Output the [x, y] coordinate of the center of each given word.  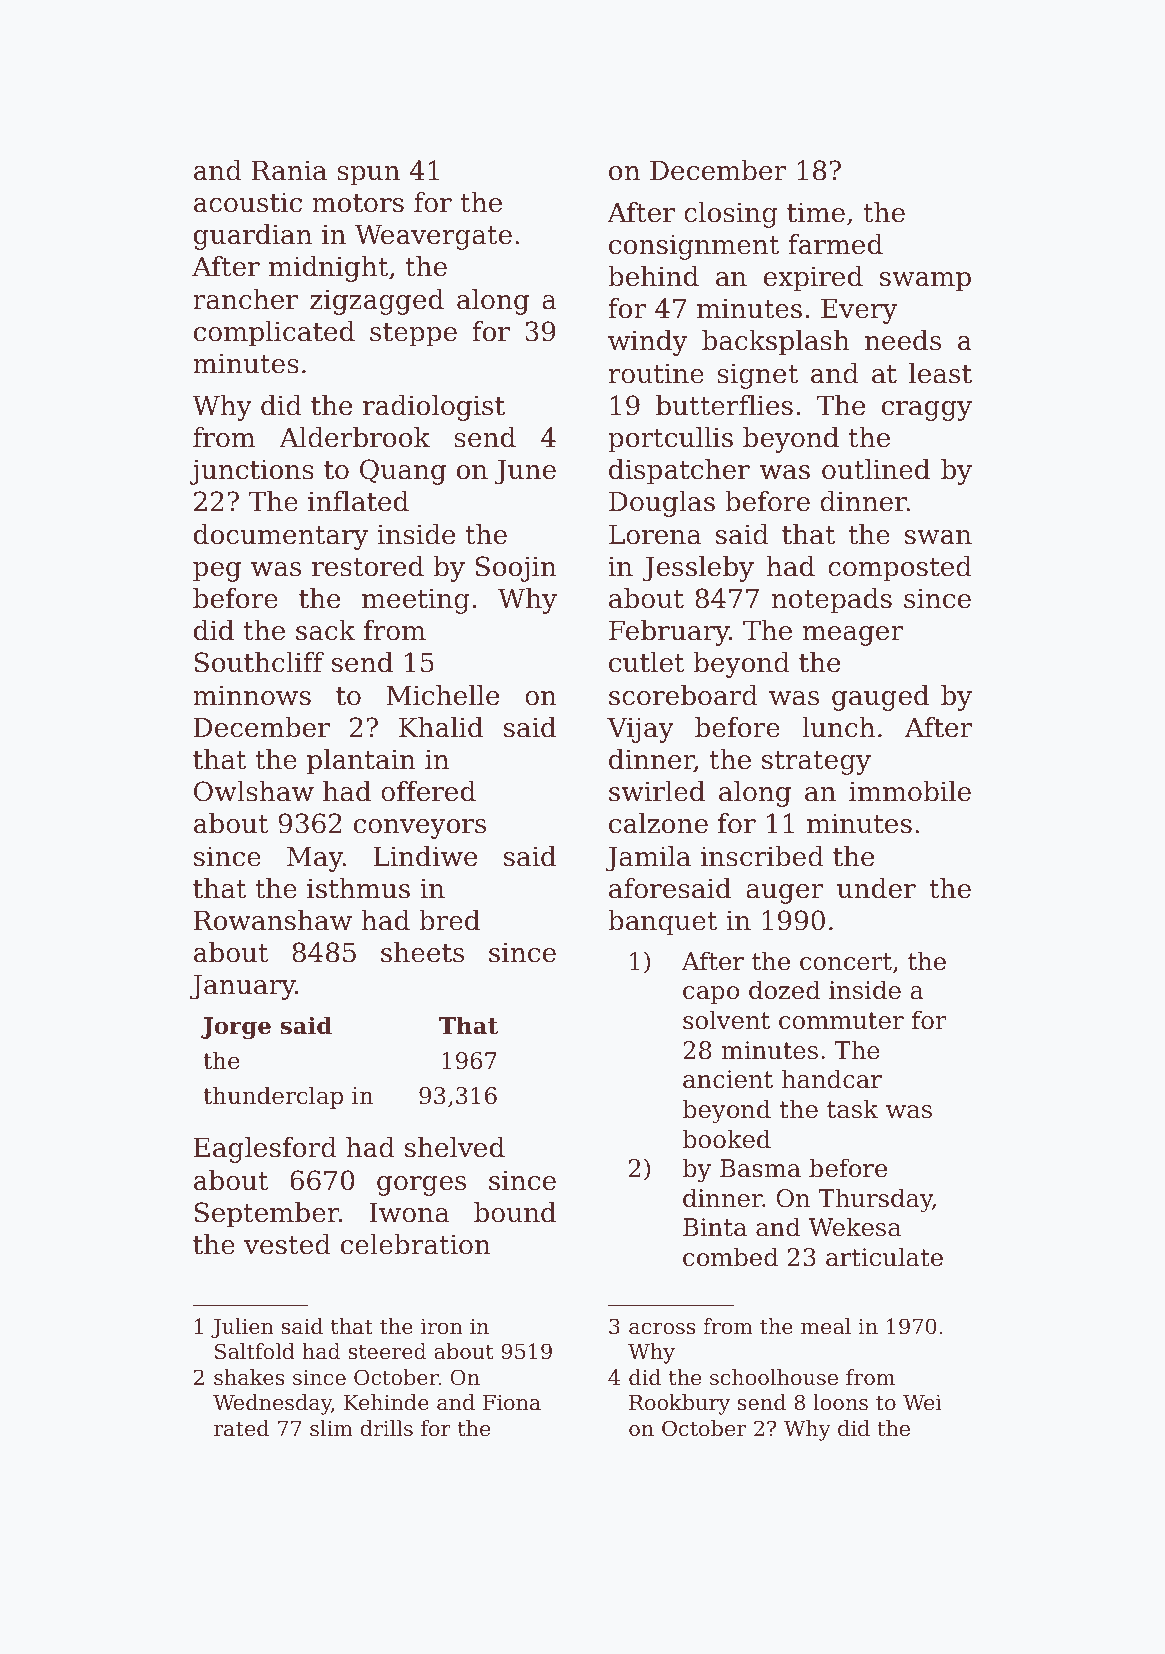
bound [515, 1212]
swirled [657, 791]
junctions [252, 472]
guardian [253, 237]
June [525, 472]
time [816, 212]
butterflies [724, 405]
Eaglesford [265, 1150]
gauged [880, 698]
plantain [361, 762]
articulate [884, 1257]
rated [241, 1428]
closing [731, 215]
